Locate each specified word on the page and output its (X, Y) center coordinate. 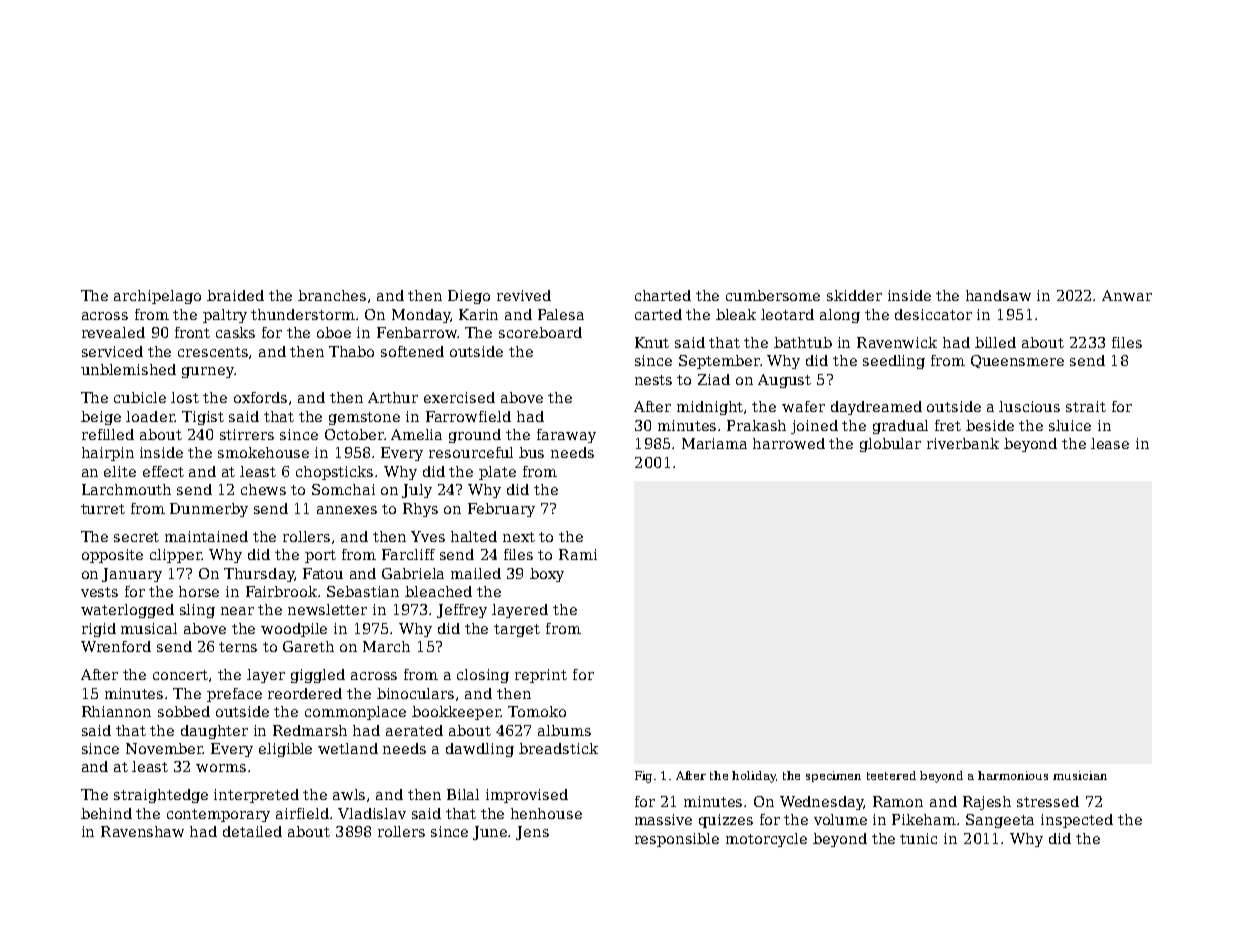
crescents (213, 352)
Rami (578, 554)
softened (412, 351)
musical (149, 628)
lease (1110, 443)
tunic (918, 838)
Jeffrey (462, 611)
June (491, 833)
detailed (252, 831)
